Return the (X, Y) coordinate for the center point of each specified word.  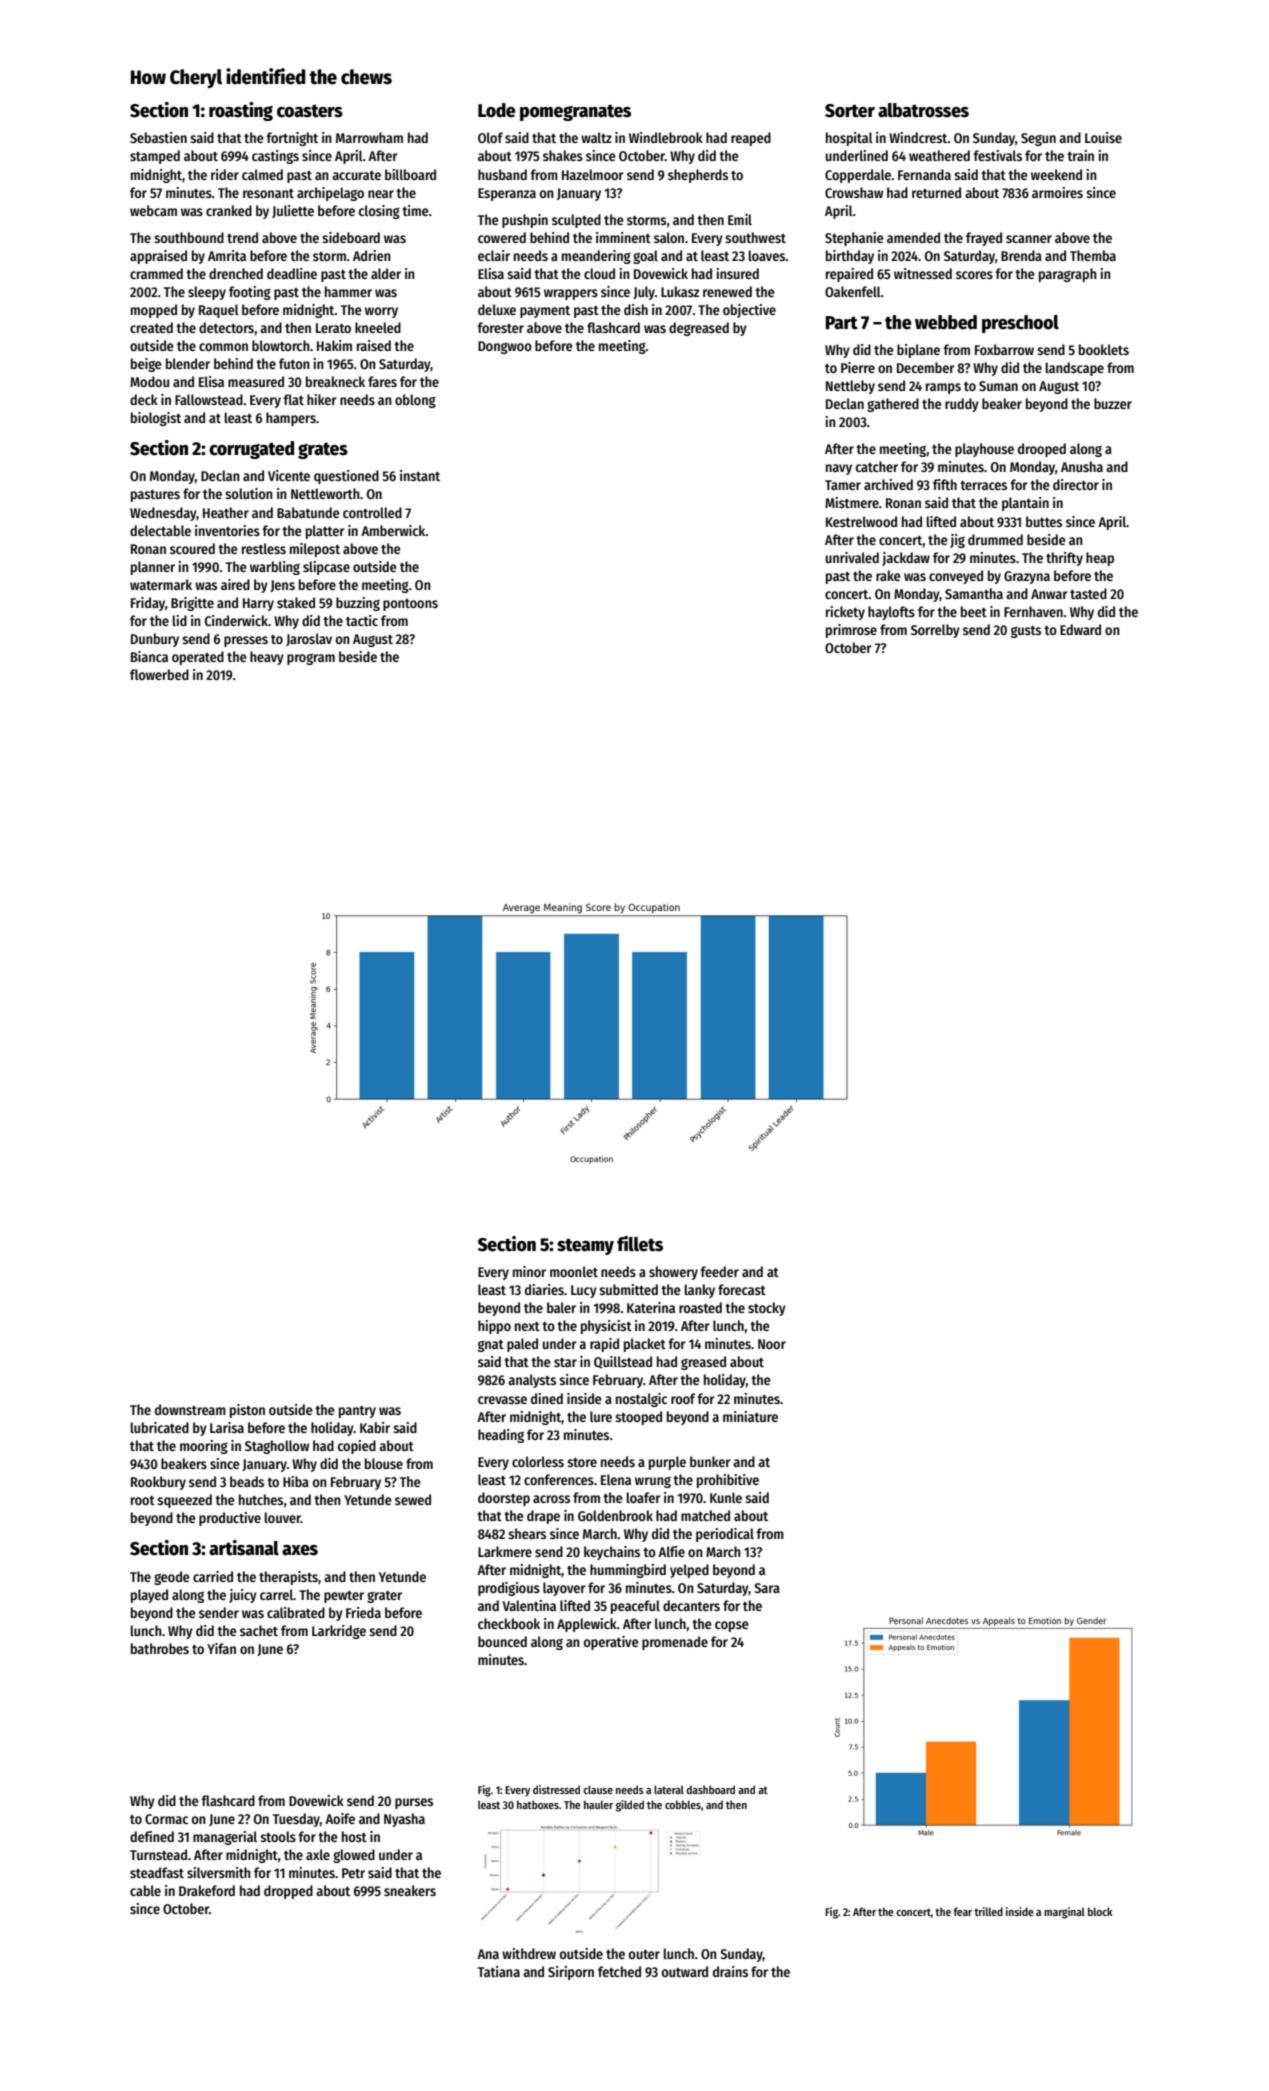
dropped (288, 1892)
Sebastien (158, 137)
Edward (1080, 629)
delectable (160, 530)
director (1076, 484)
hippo (494, 1327)
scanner (1029, 239)
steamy (585, 1246)
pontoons (410, 605)
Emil (740, 219)
